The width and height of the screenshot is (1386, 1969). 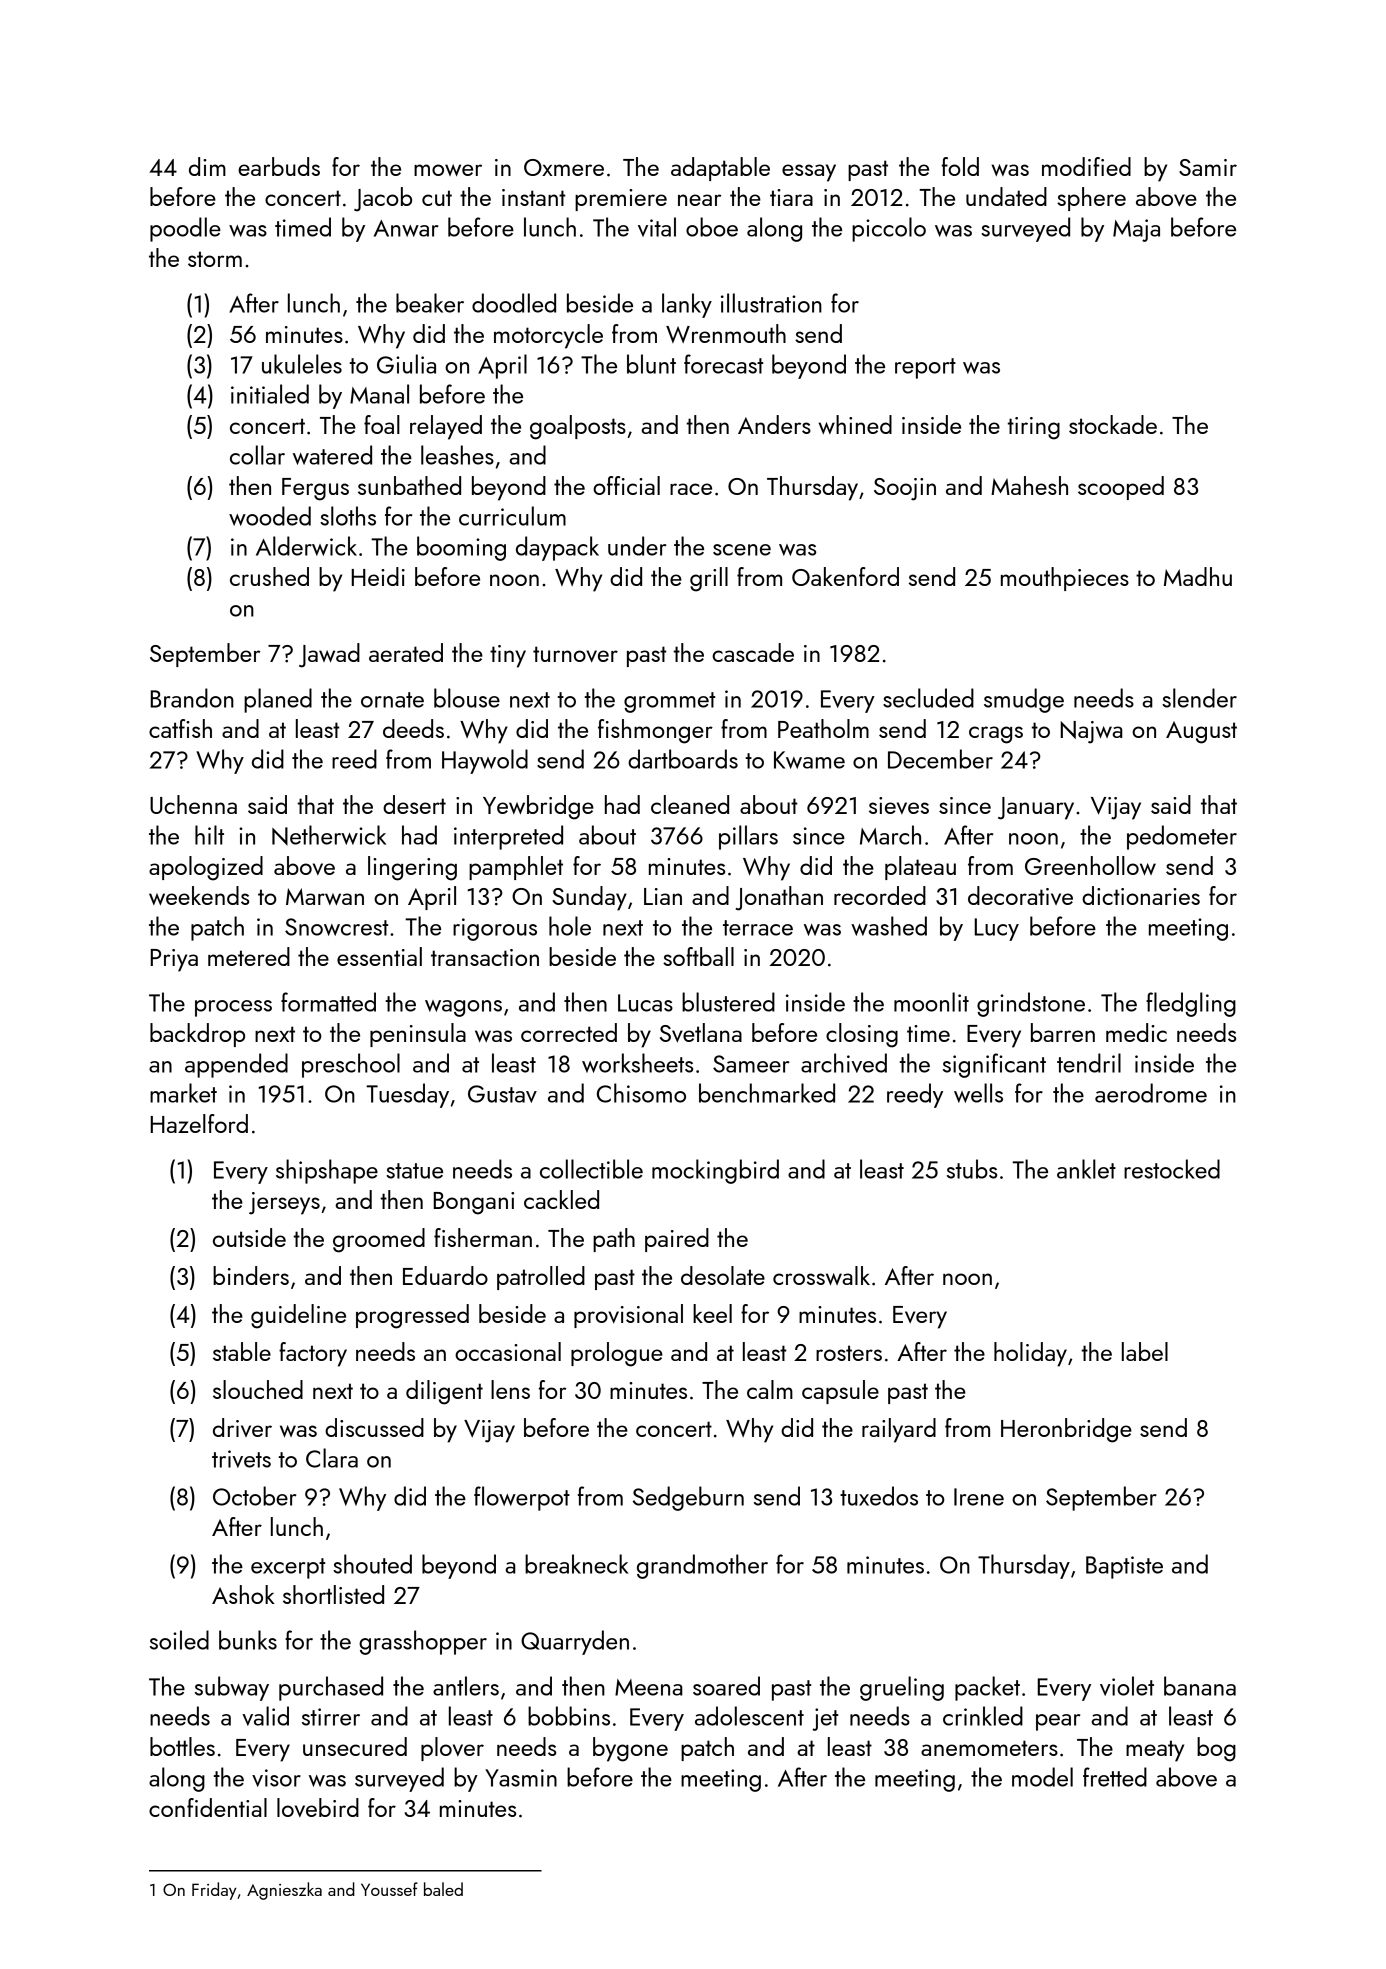 I want to click on Madhu, so click(x=1198, y=576).
